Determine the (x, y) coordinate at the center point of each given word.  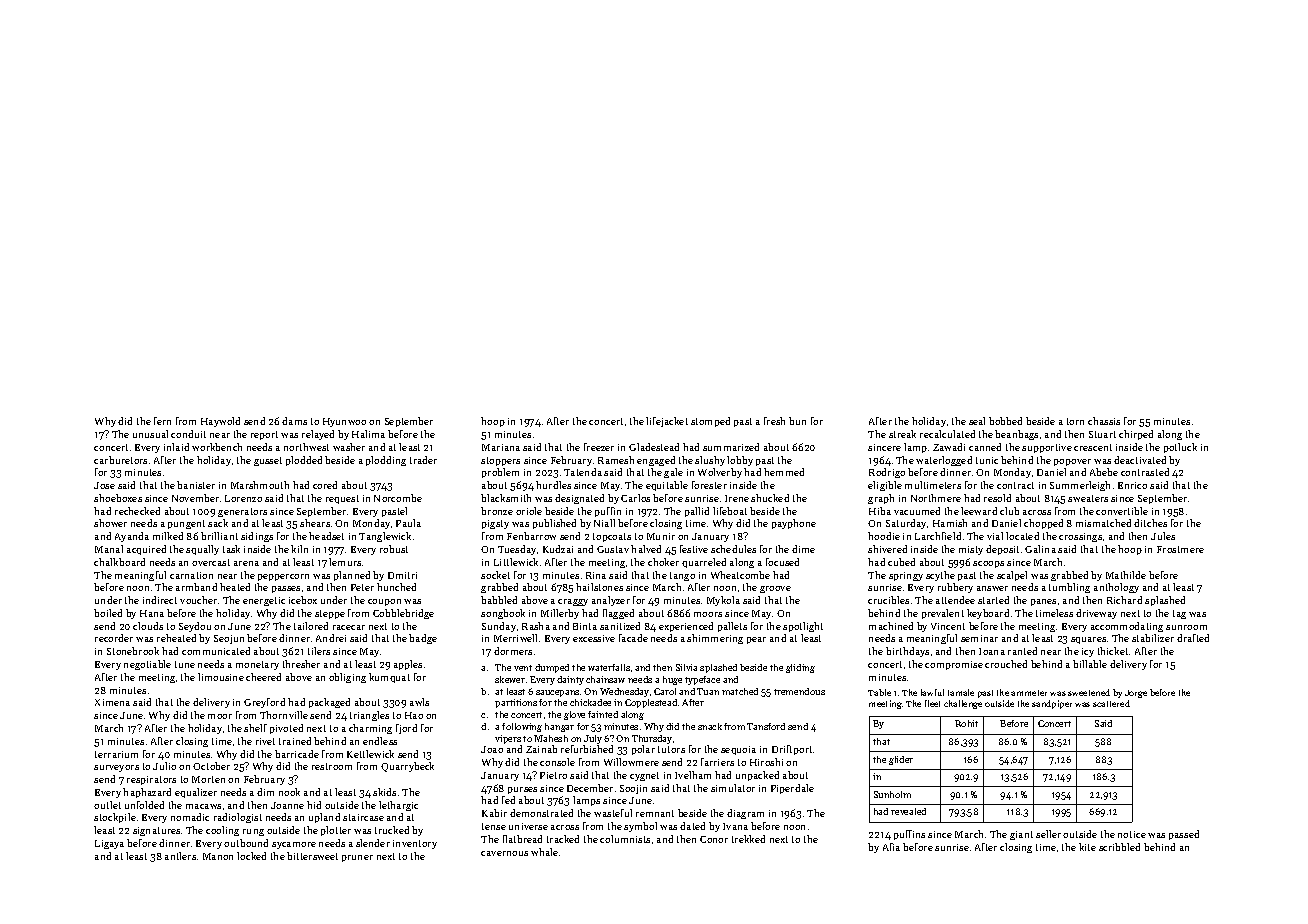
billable (1090, 664)
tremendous (799, 691)
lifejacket (667, 422)
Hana (152, 613)
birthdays (907, 652)
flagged (618, 614)
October (211, 766)
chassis (1104, 421)
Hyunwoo (344, 422)
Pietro (553, 775)
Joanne (287, 805)
